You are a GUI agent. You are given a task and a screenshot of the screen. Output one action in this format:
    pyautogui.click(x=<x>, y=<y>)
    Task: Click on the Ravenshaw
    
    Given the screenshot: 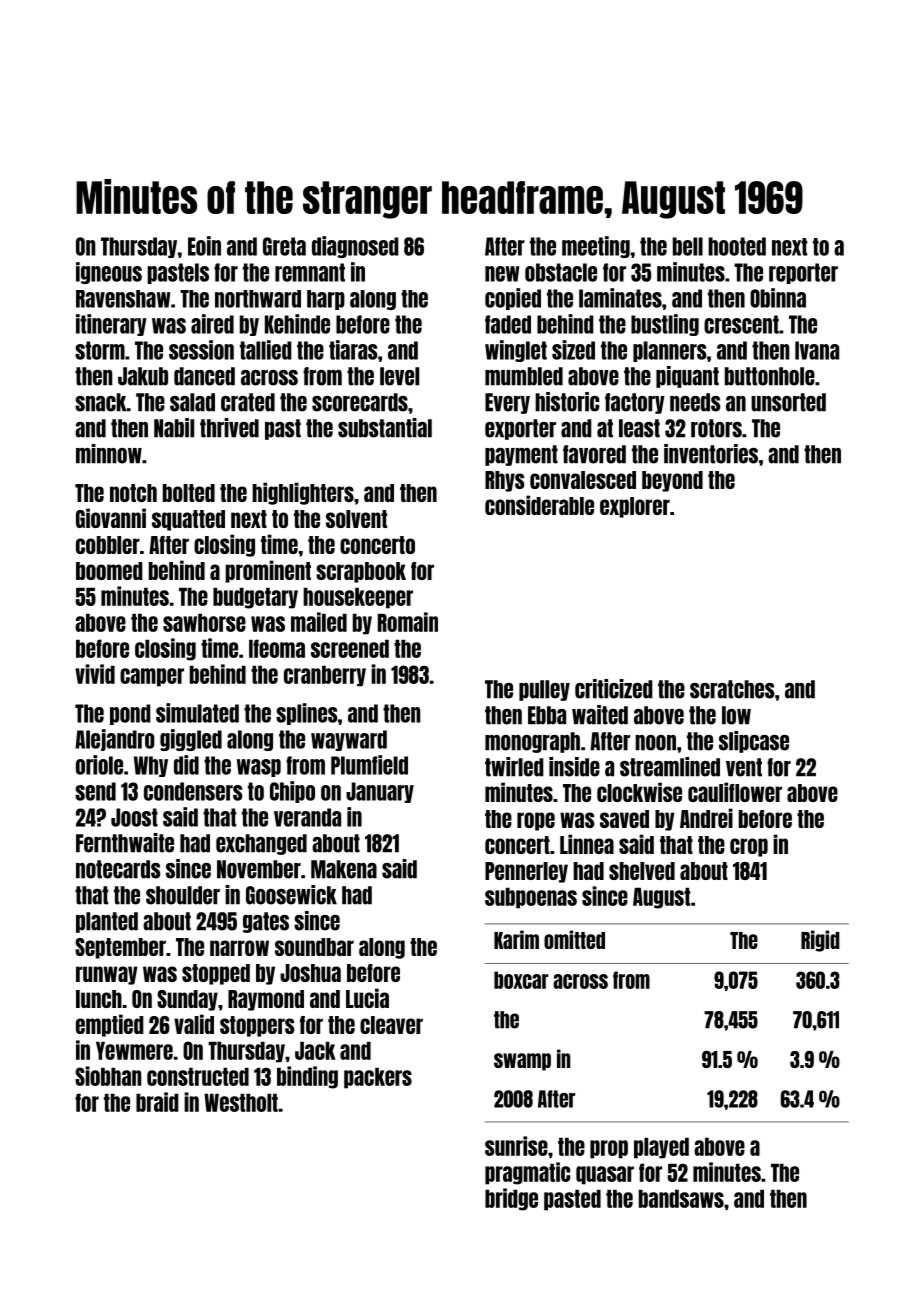 What is the action you would take?
    pyautogui.click(x=123, y=299)
